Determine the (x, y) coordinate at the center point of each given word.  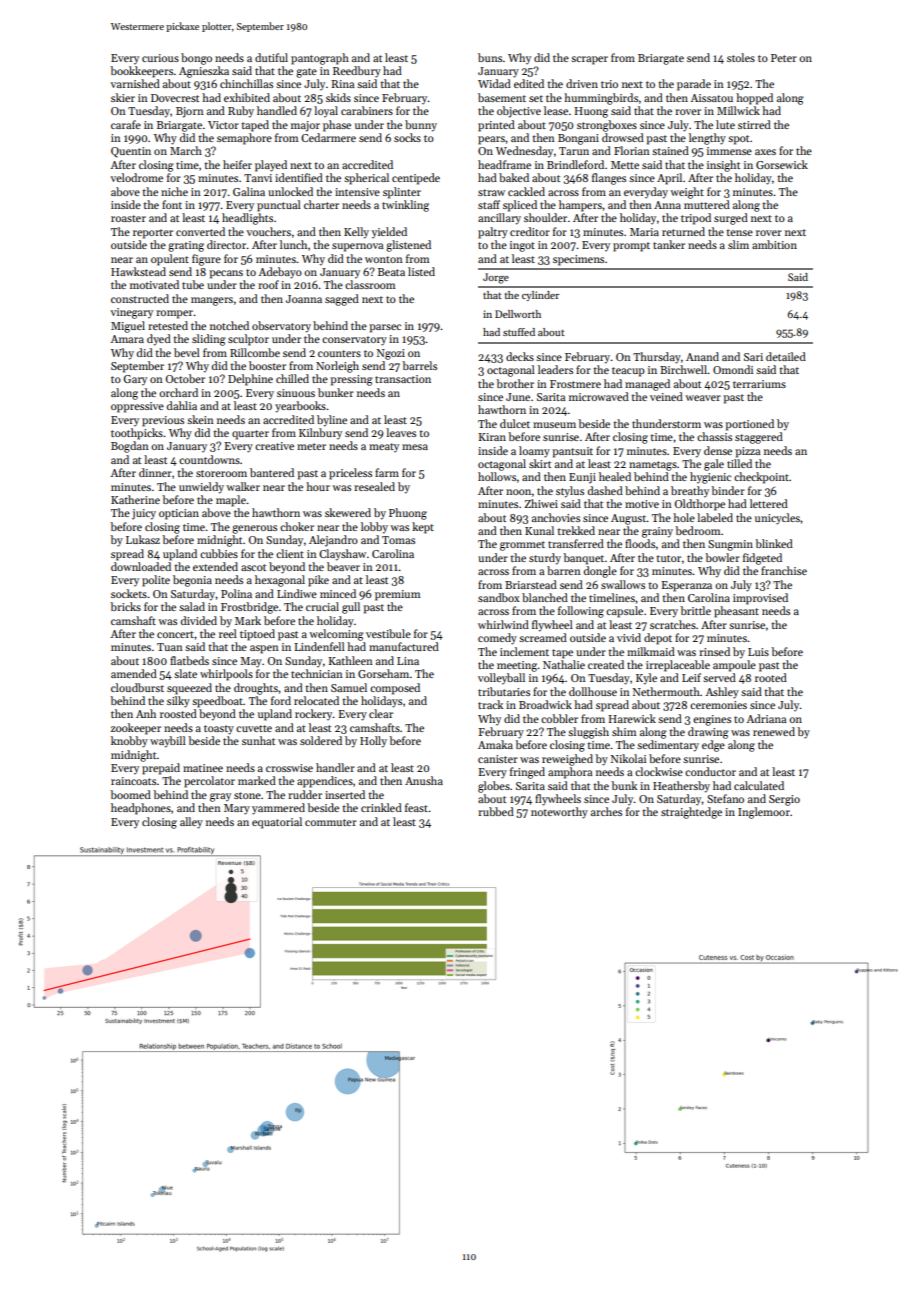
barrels (419, 365)
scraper (589, 60)
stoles (741, 57)
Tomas (398, 540)
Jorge (496, 278)
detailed (786, 356)
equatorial (277, 823)
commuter (331, 822)
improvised (760, 599)
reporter (153, 234)
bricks (125, 606)
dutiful (271, 57)
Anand (702, 356)
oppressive (137, 407)
